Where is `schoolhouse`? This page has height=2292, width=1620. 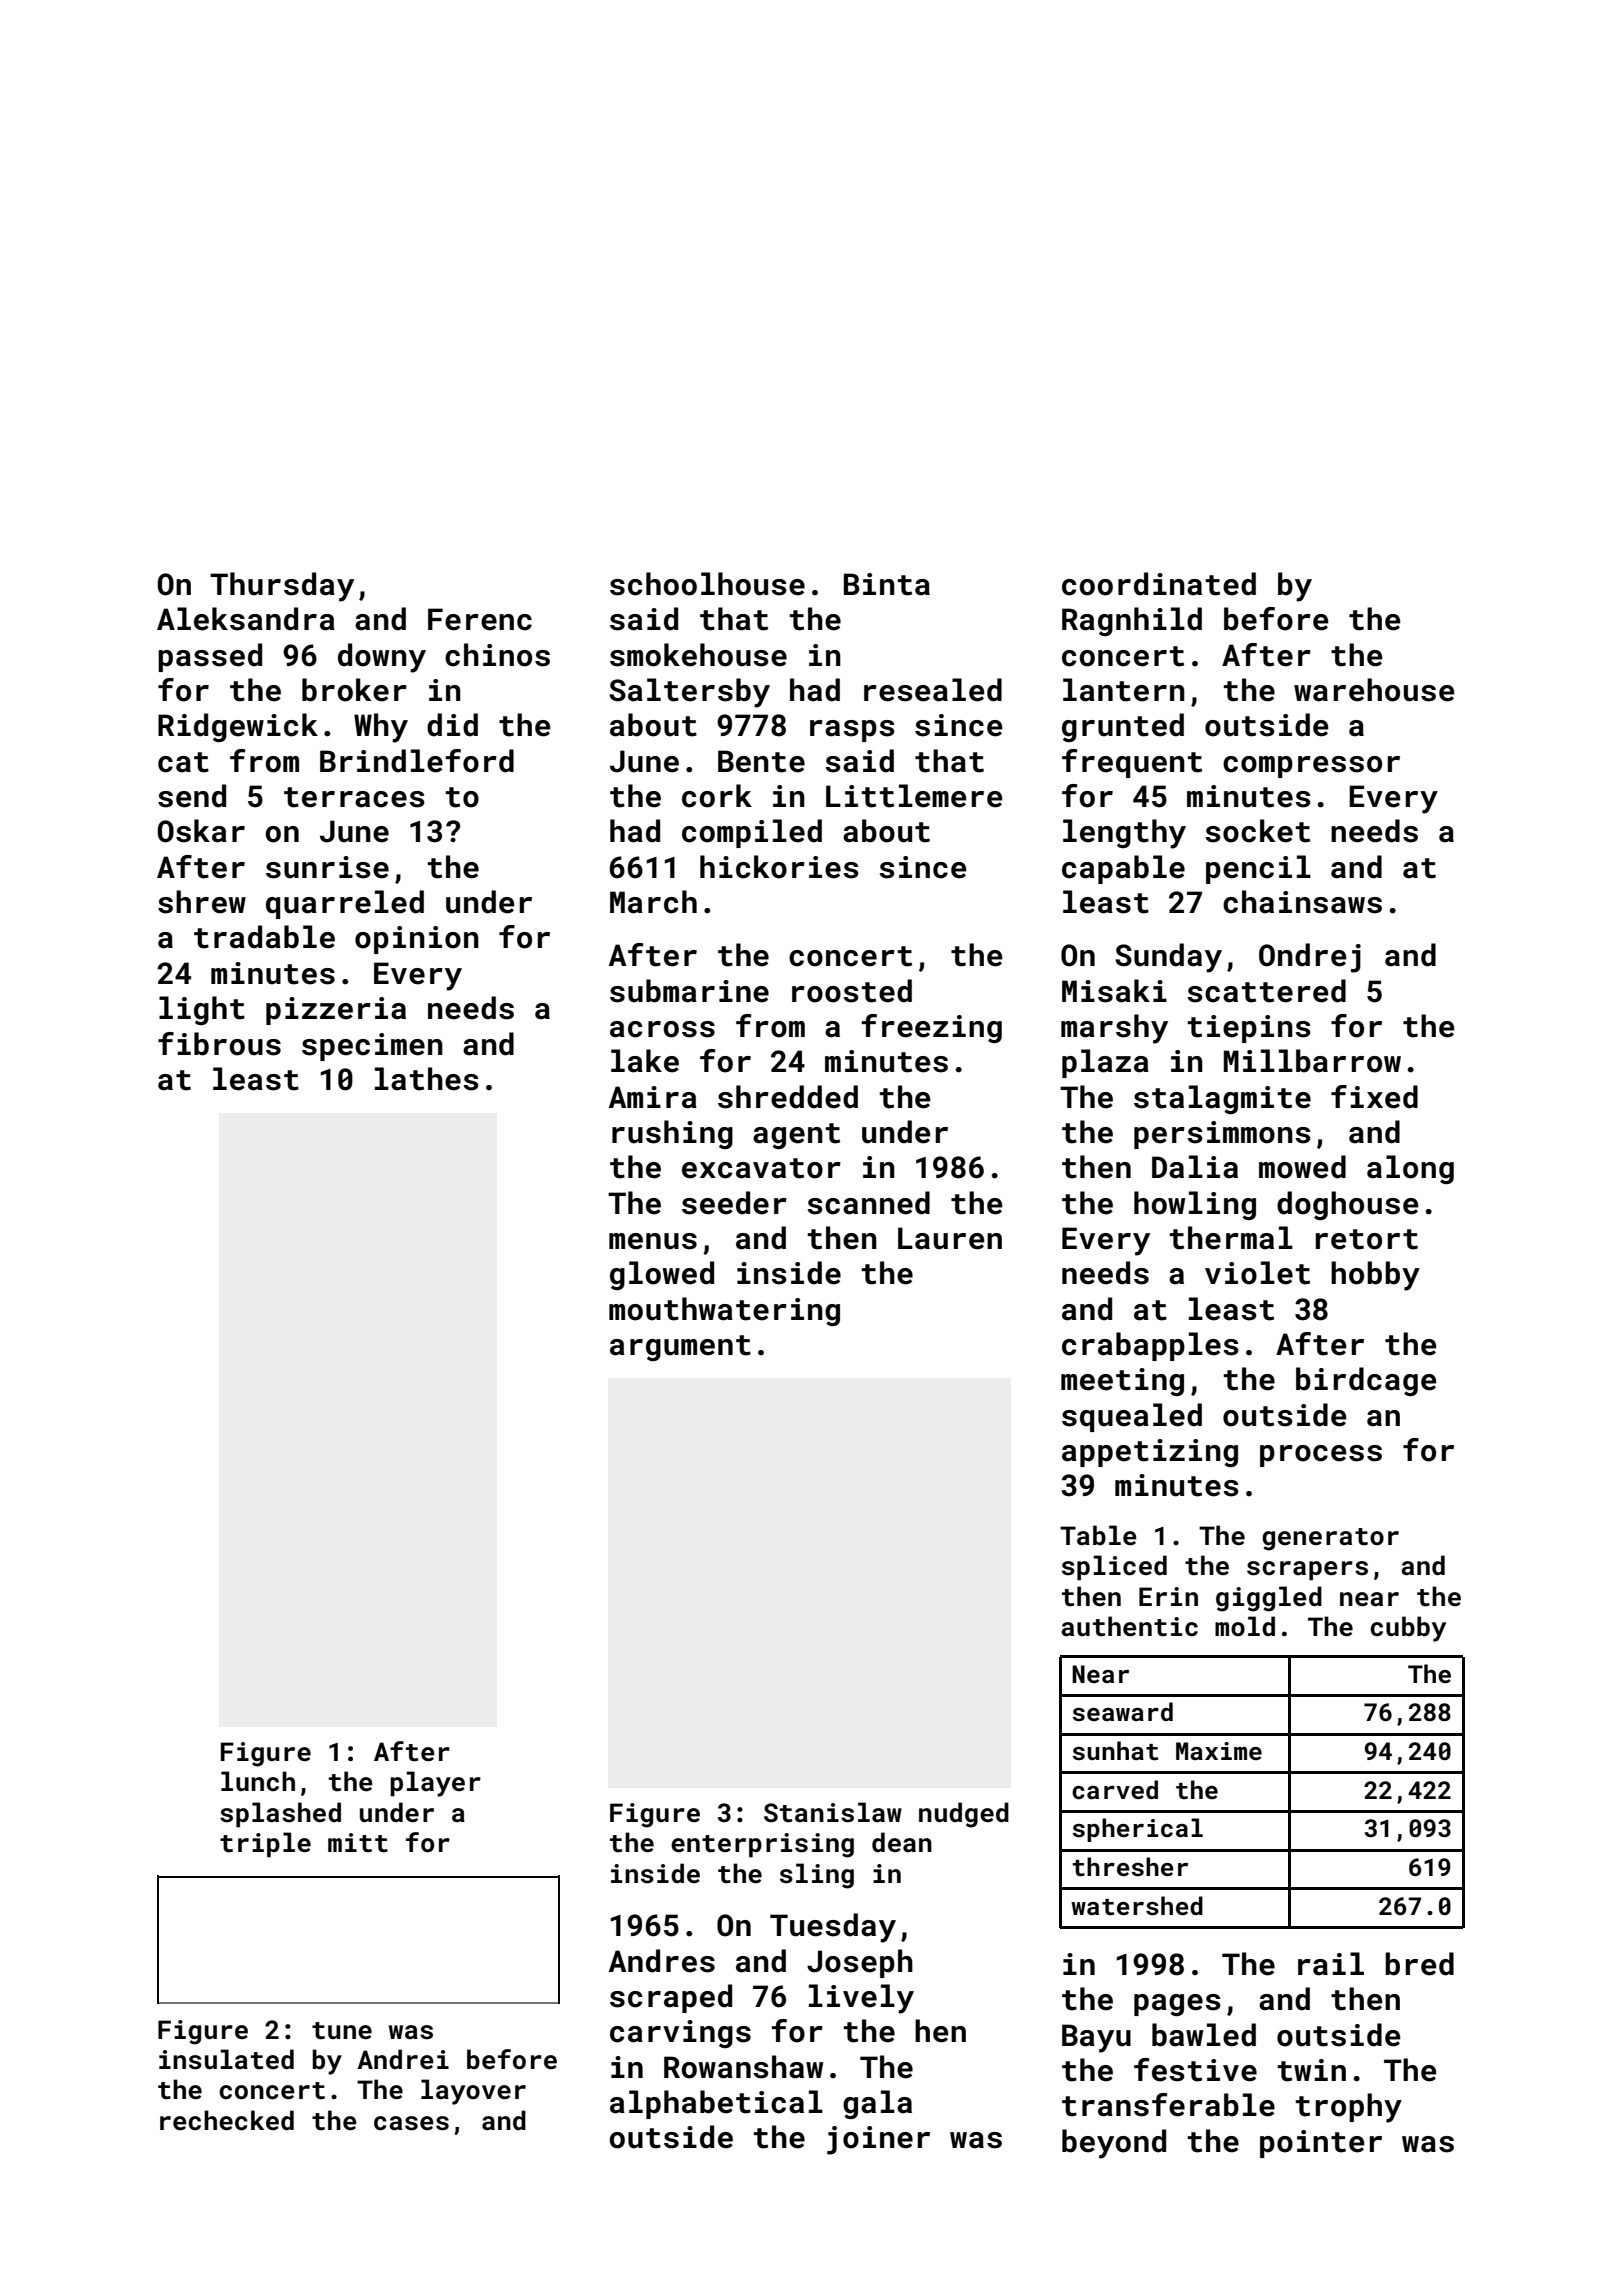 schoolhouse is located at coordinates (707, 584).
